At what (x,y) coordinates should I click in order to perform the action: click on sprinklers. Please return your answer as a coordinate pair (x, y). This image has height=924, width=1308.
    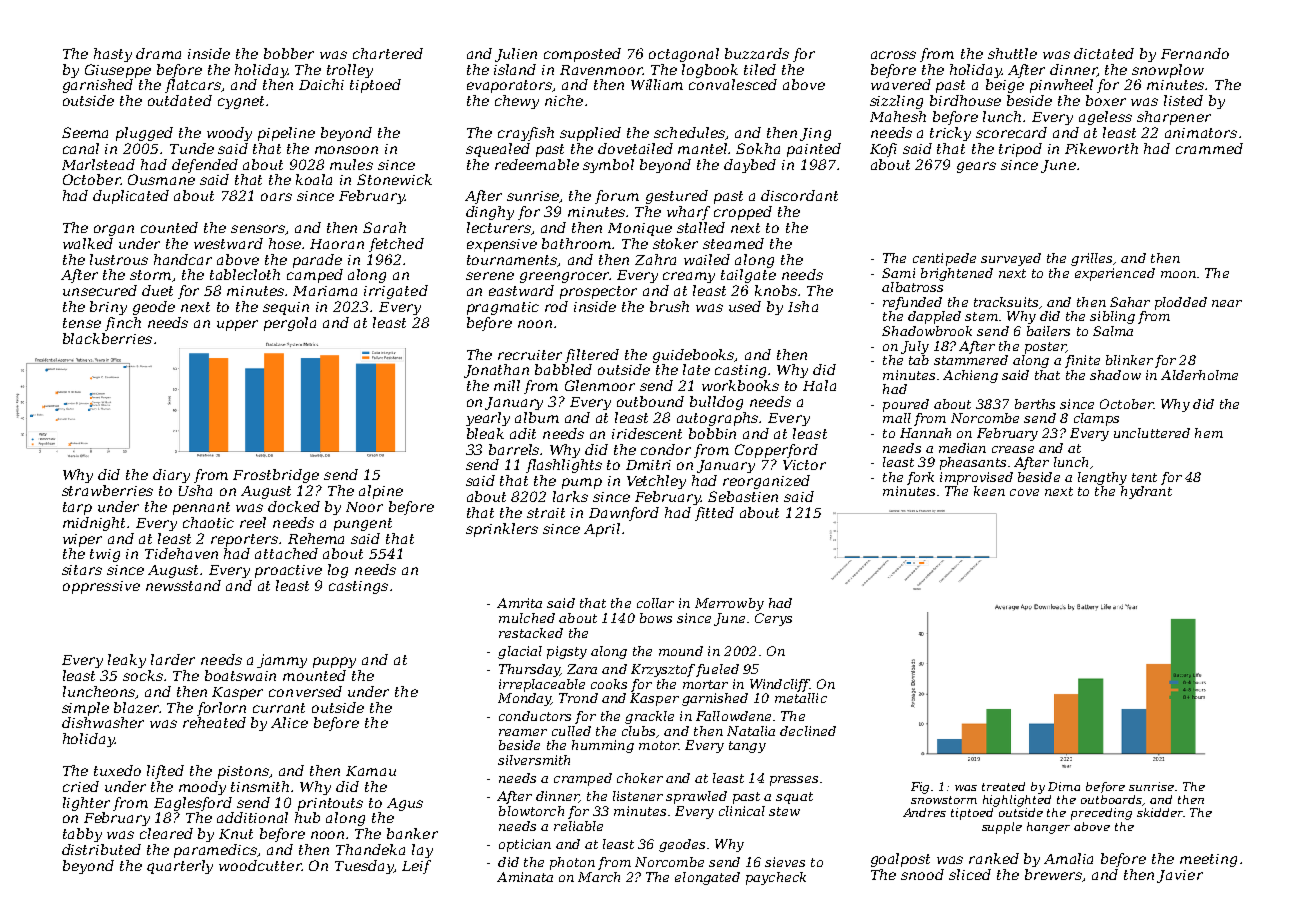
    Looking at the image, I should click on (502, 530).
